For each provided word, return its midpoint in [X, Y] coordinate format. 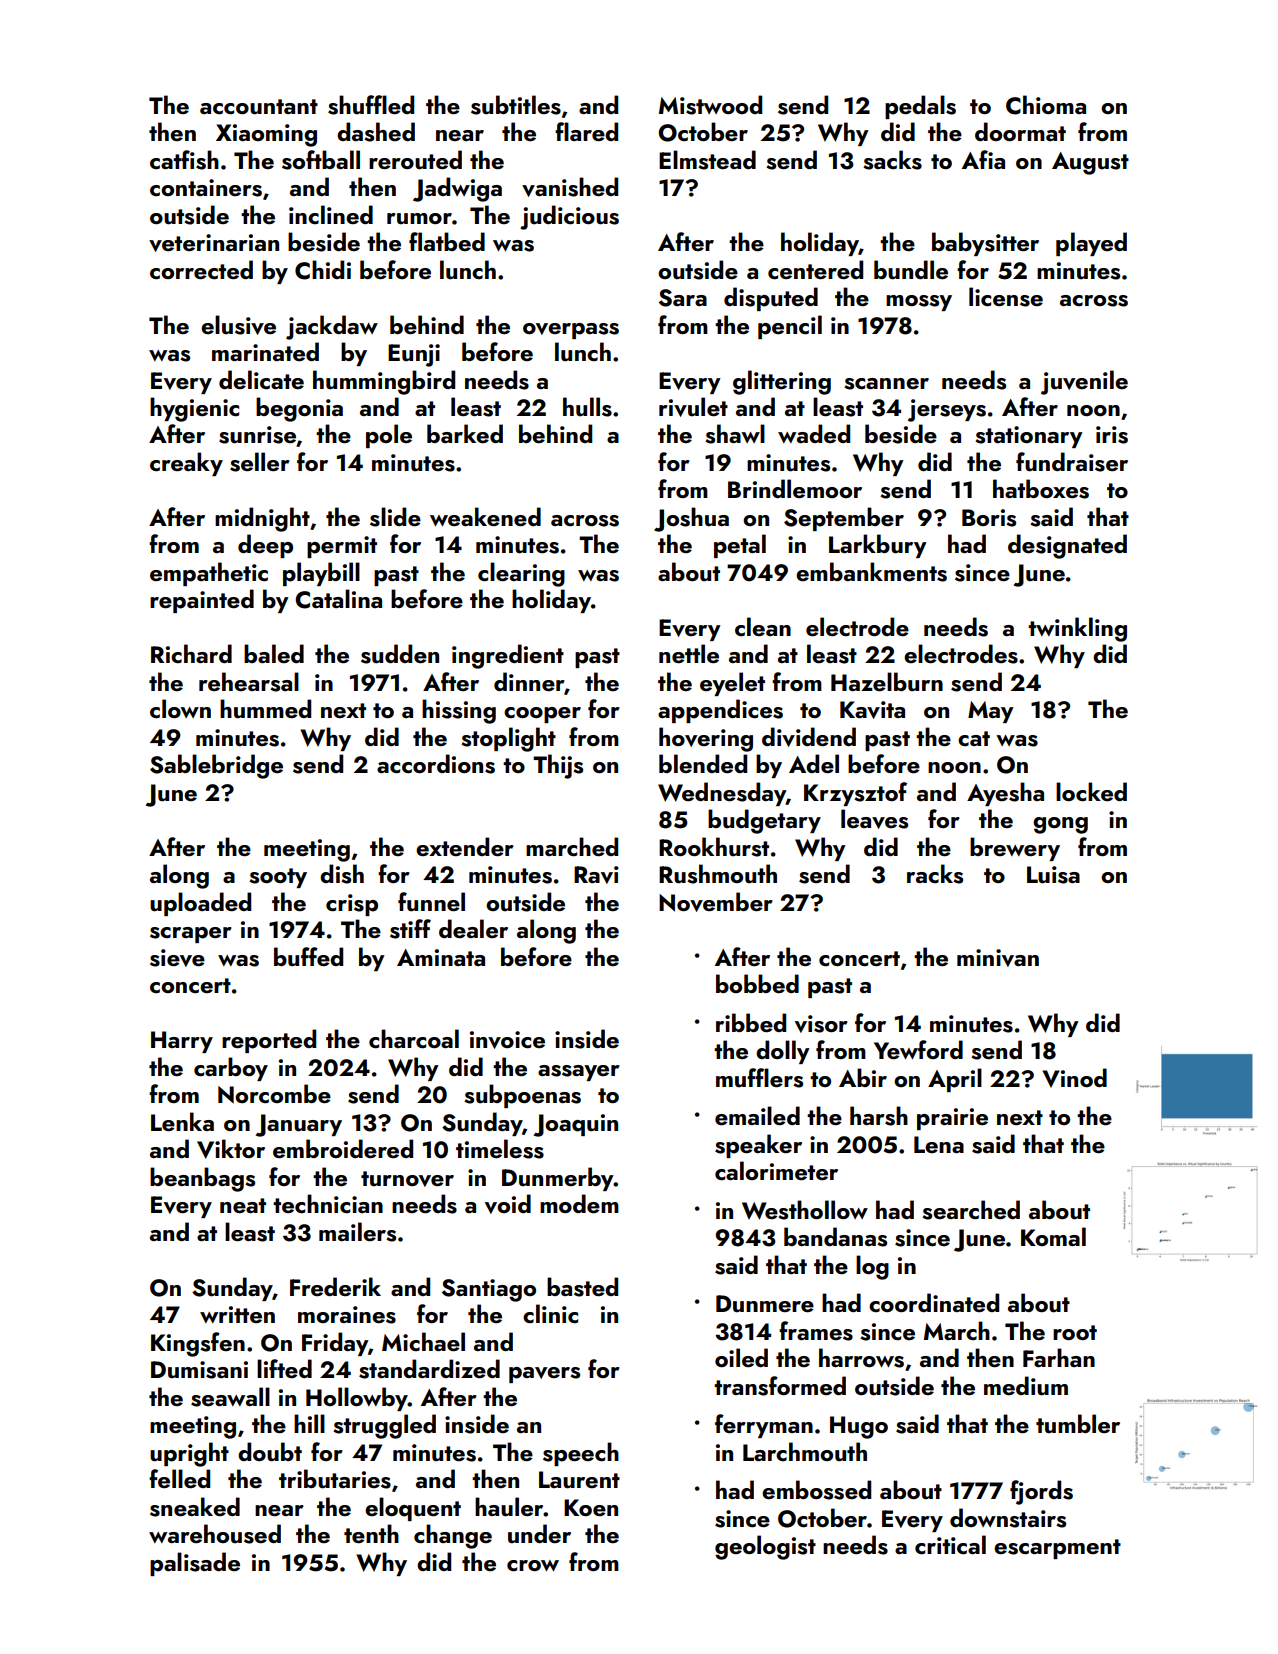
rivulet [693, 407]
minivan [998, 958]
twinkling [1077, 629]
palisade [195, 1564]
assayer [579, 1073]
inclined [331, 214]
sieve [177, 958]
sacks [892, 160]
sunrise [257, 435]
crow [533, 1565]
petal [740, 546]
